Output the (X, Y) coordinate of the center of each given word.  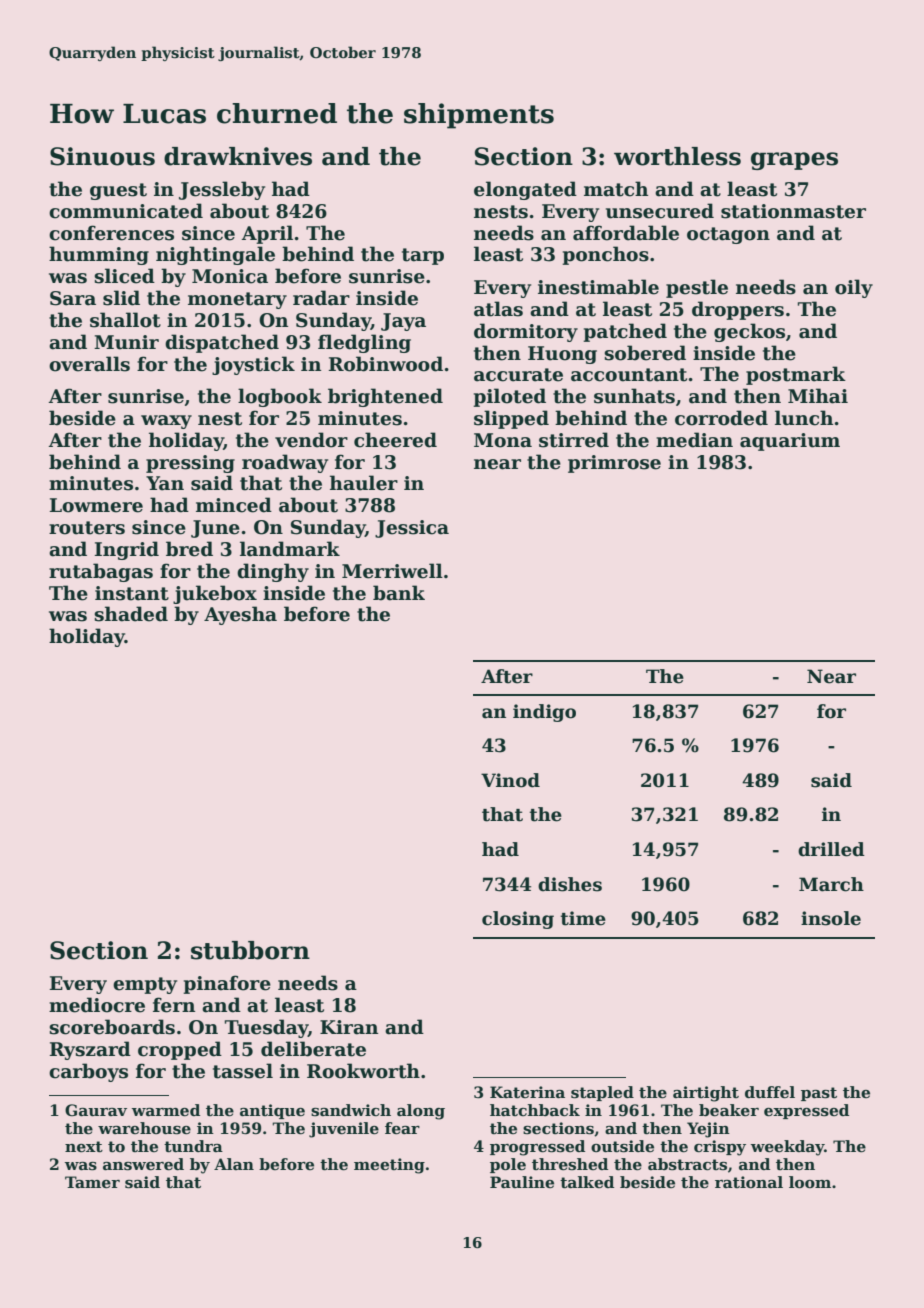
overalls (89, 364)
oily (854, 288)
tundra (193, 1146)
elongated (525, 190)
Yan (165, 483)
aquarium (790, 442)
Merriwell (392, 571)
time (583, 918)
